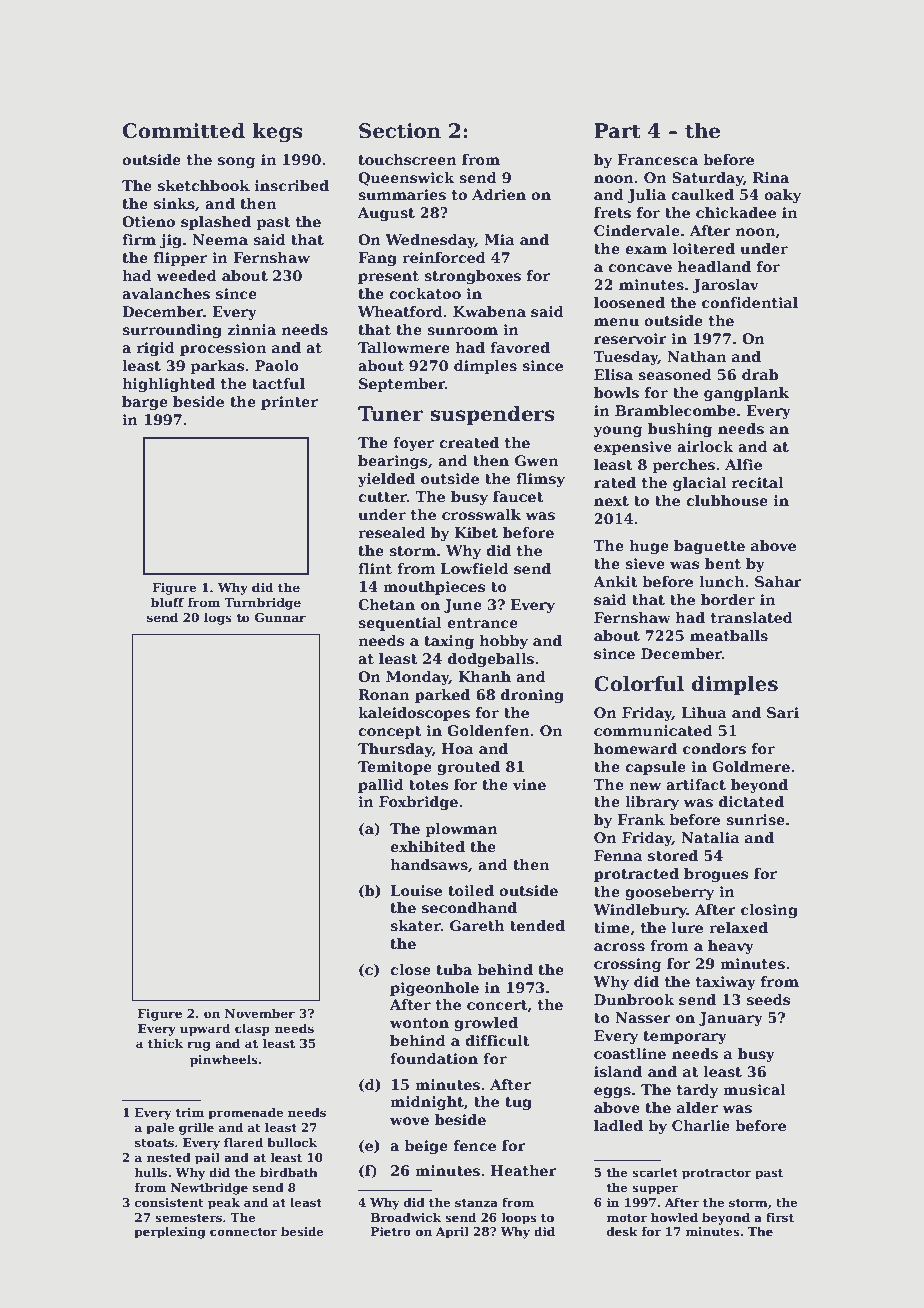 Image resolution: width=924 pixels, height=1308 pixels. Describe the element at coordinates (167, 602) in the image. I see `bluff` at that location.
